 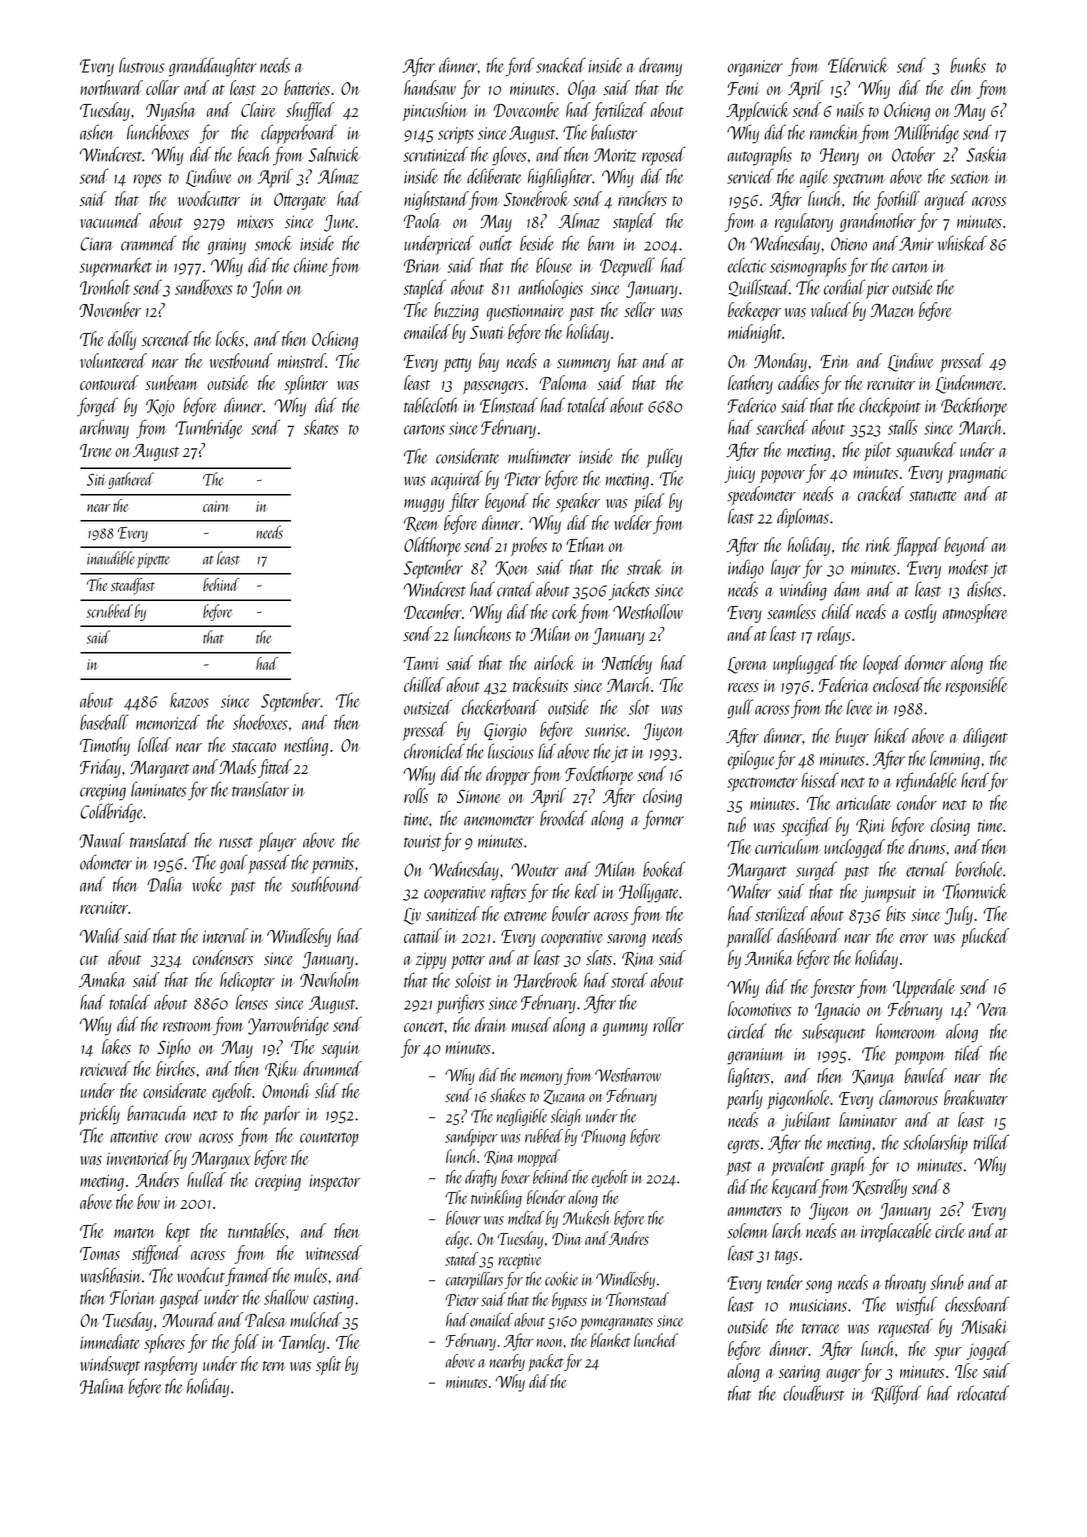 I want to click on Sipho, so click(x=174, y=1048).
